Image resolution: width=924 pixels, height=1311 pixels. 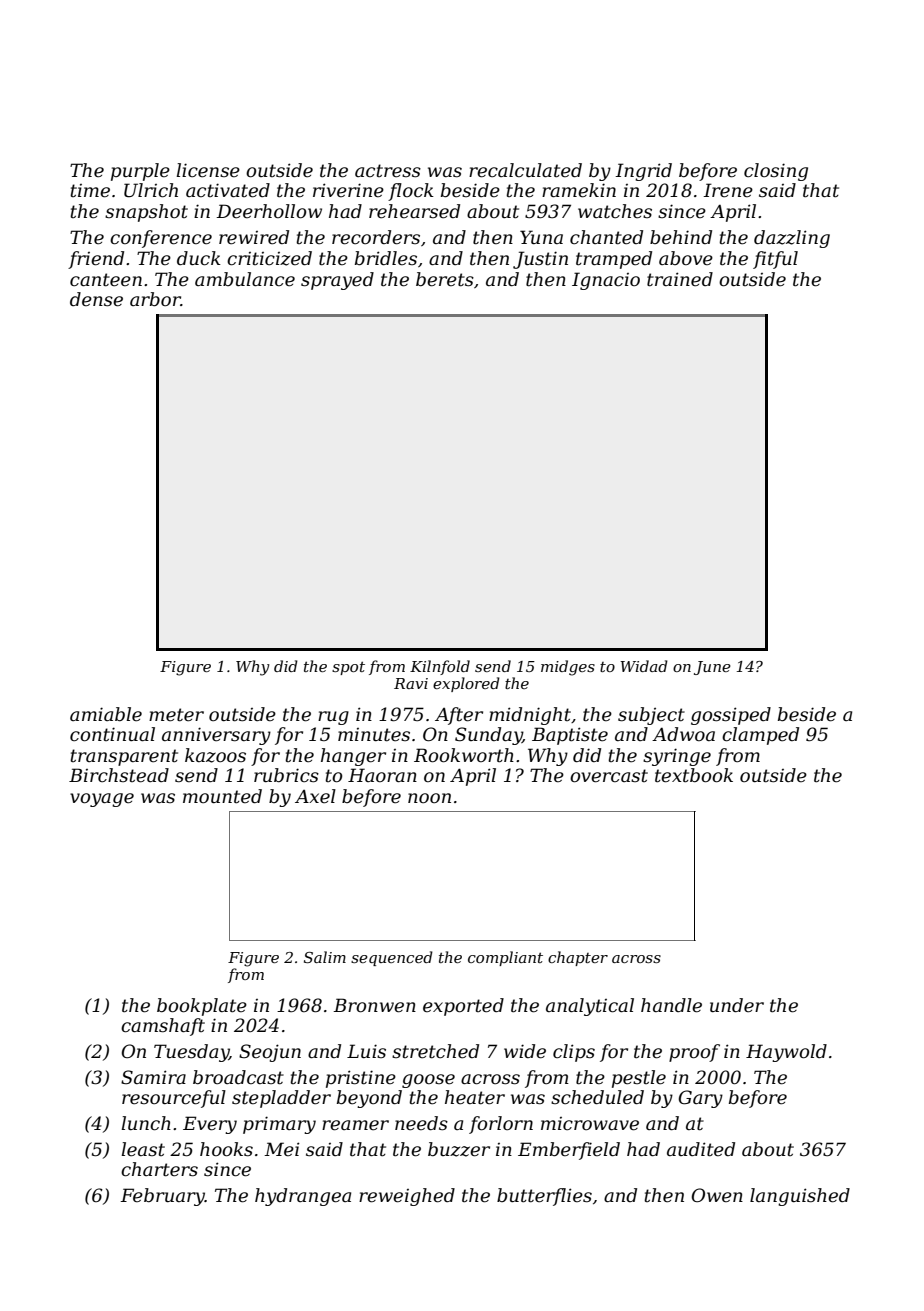 What do you see at coordinates (421, 1123) in the image?
I see `needs` at bounding box center [421, 1123].
